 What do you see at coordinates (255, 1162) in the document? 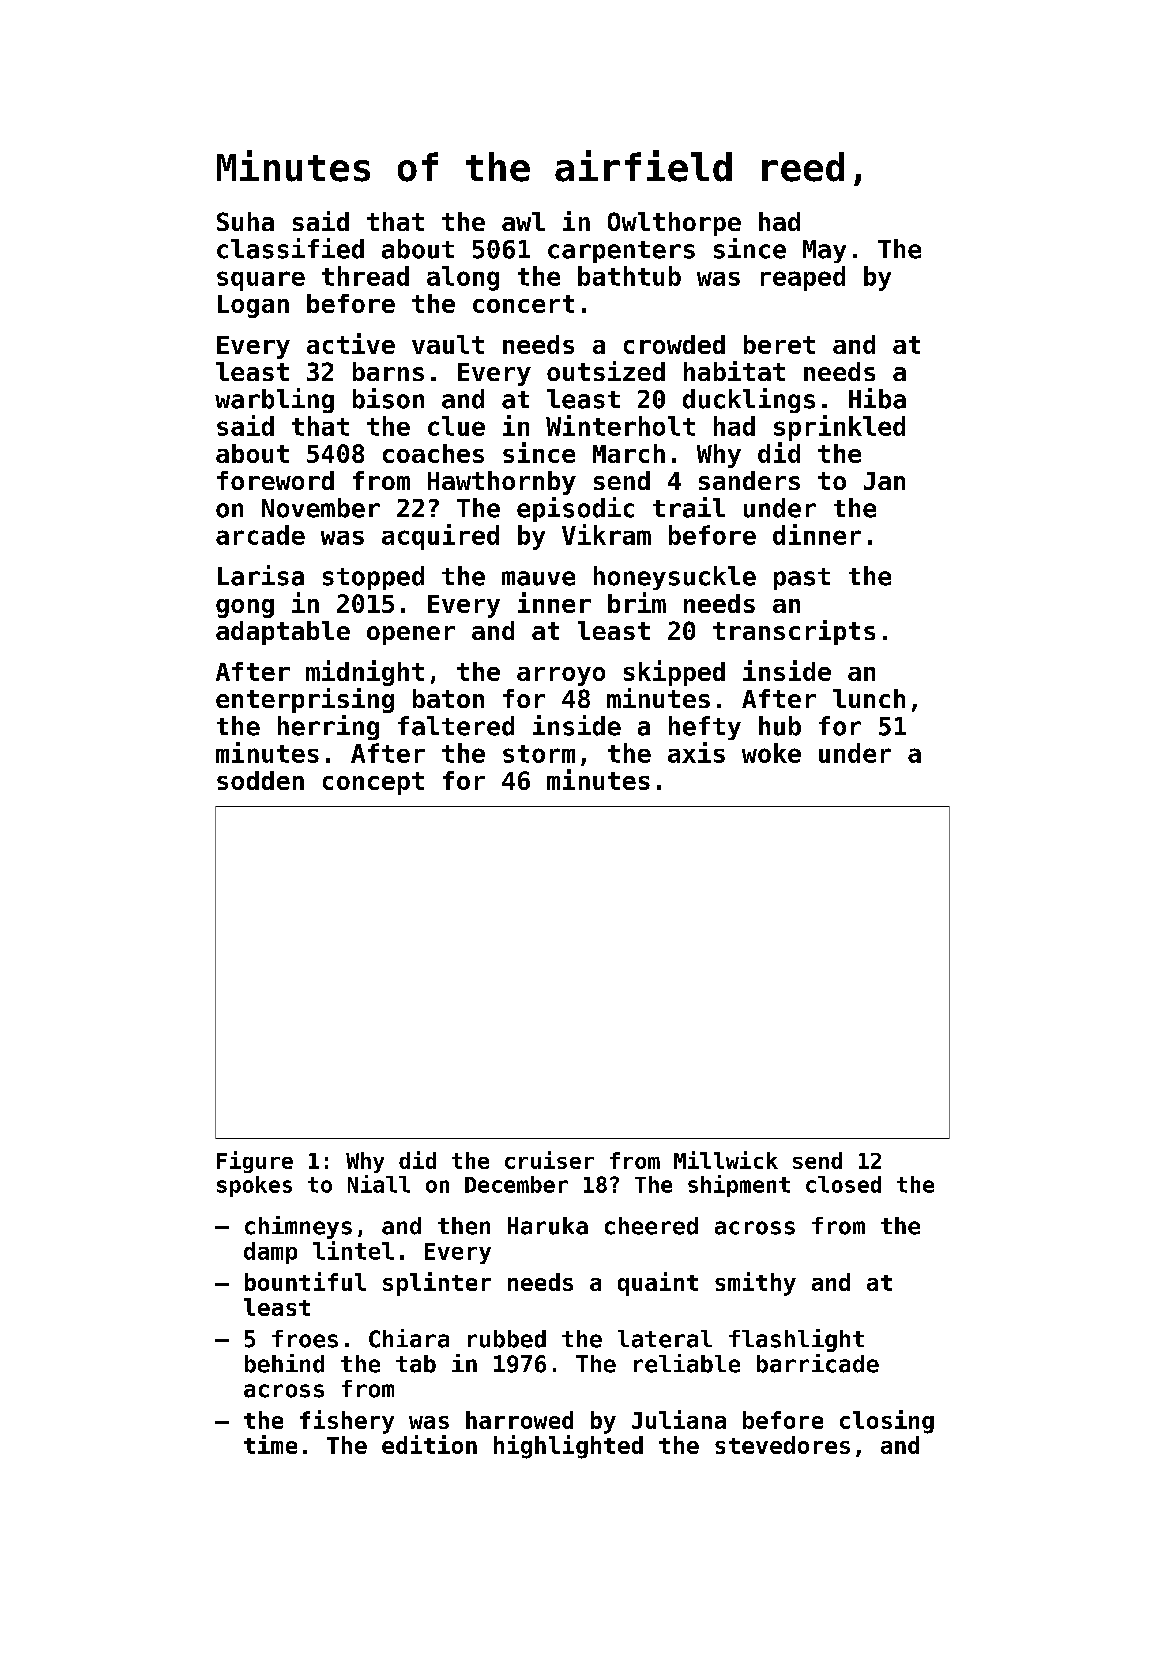
I see `Figure` at bounding box center [255, 1162].
